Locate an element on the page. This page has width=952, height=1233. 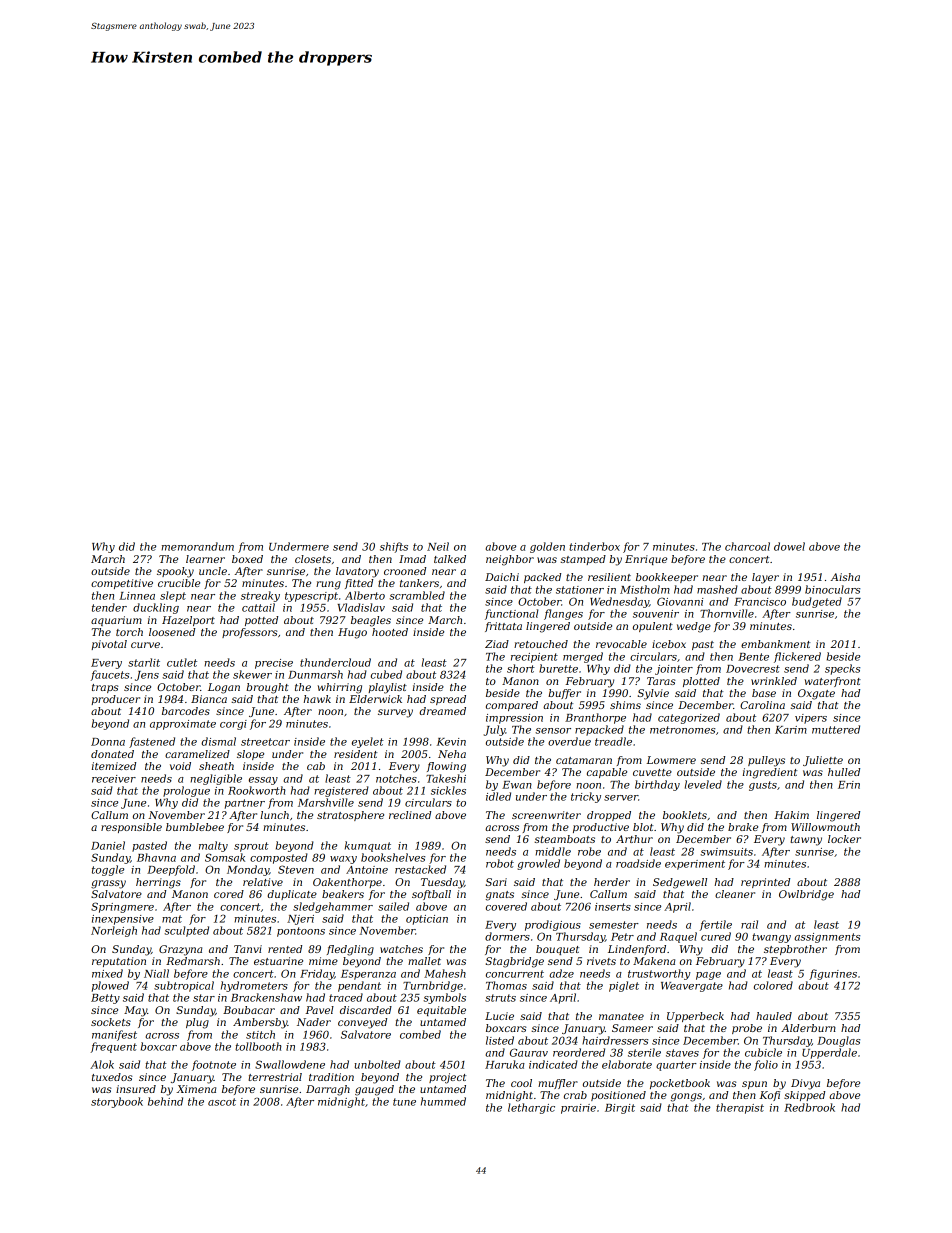
frittata is located at coordinates (503, 627).
